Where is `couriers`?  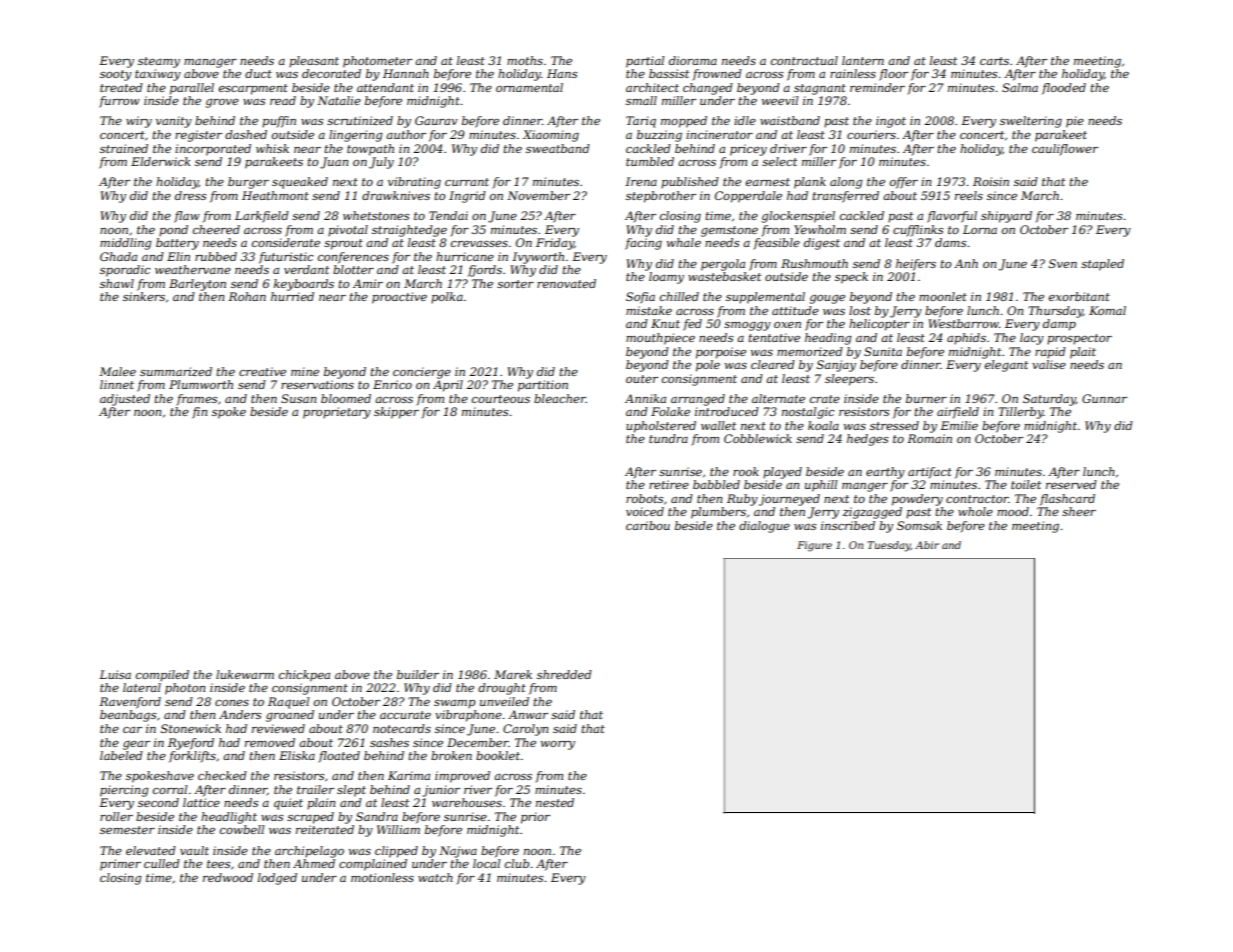 couriers is located at coordinates (871, 134).
